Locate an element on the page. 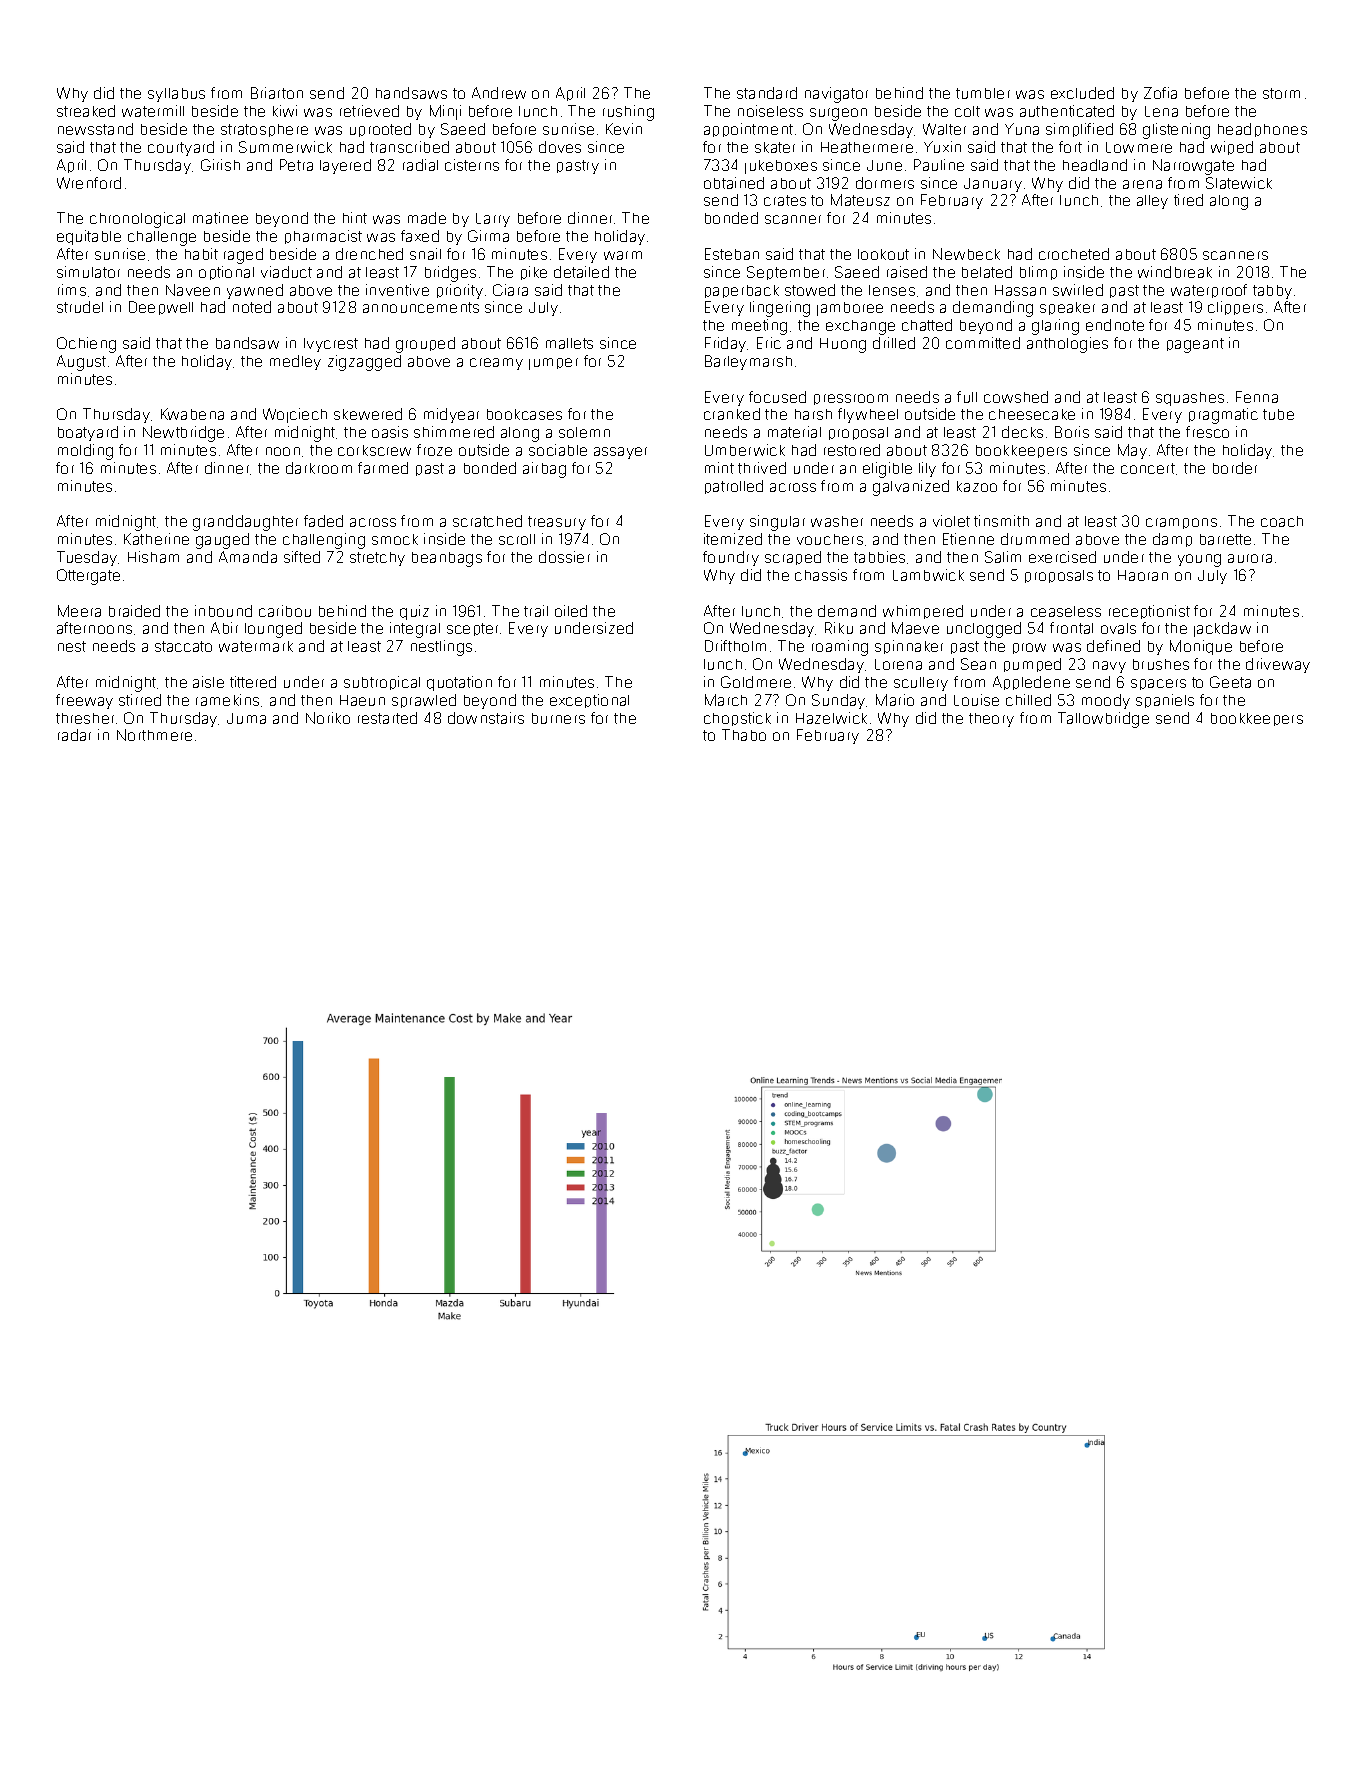  Zofia is located at coordinates (1160, 93).
